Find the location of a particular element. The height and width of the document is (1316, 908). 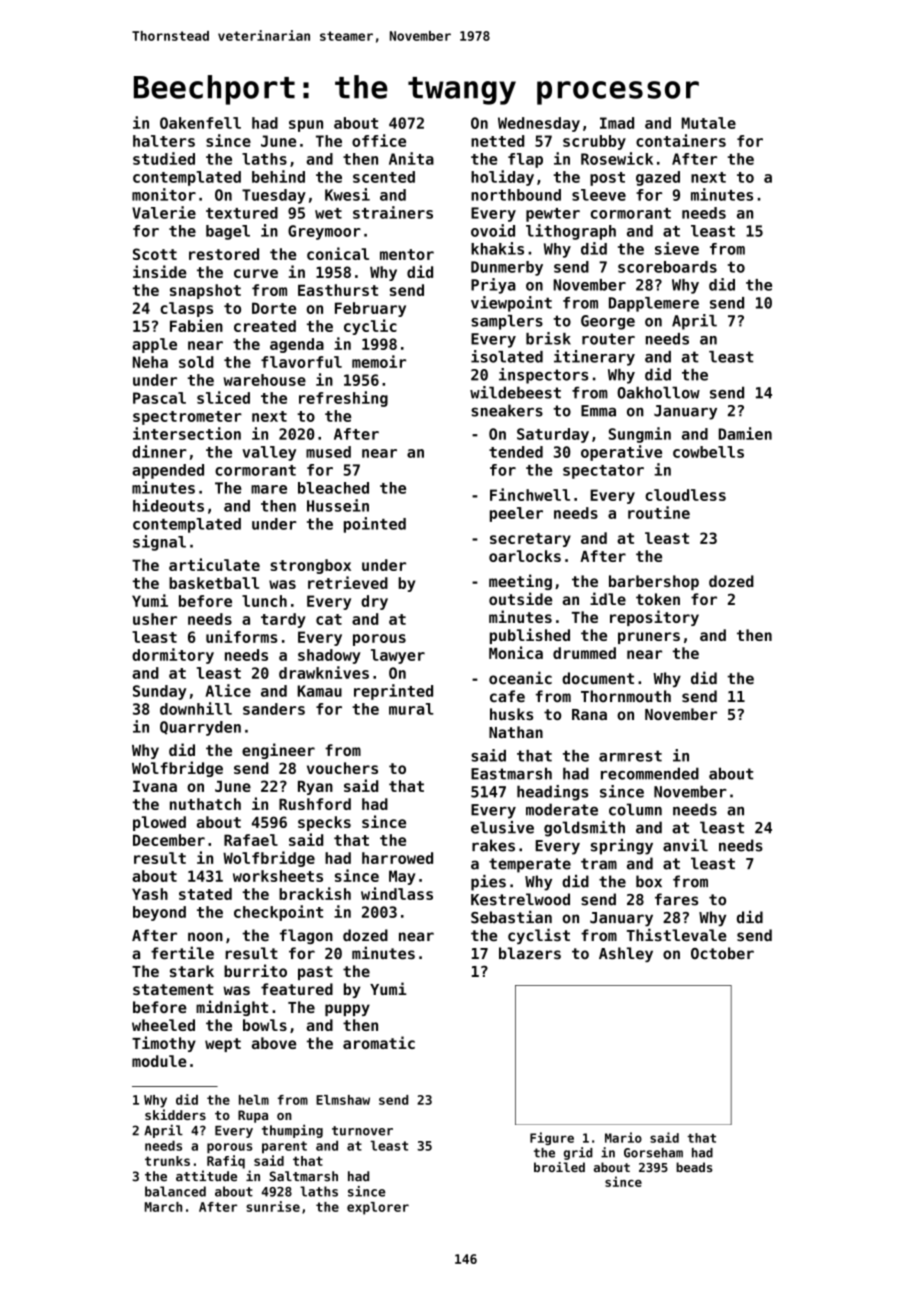

viewpoint is located at coordinates (511, 304).
